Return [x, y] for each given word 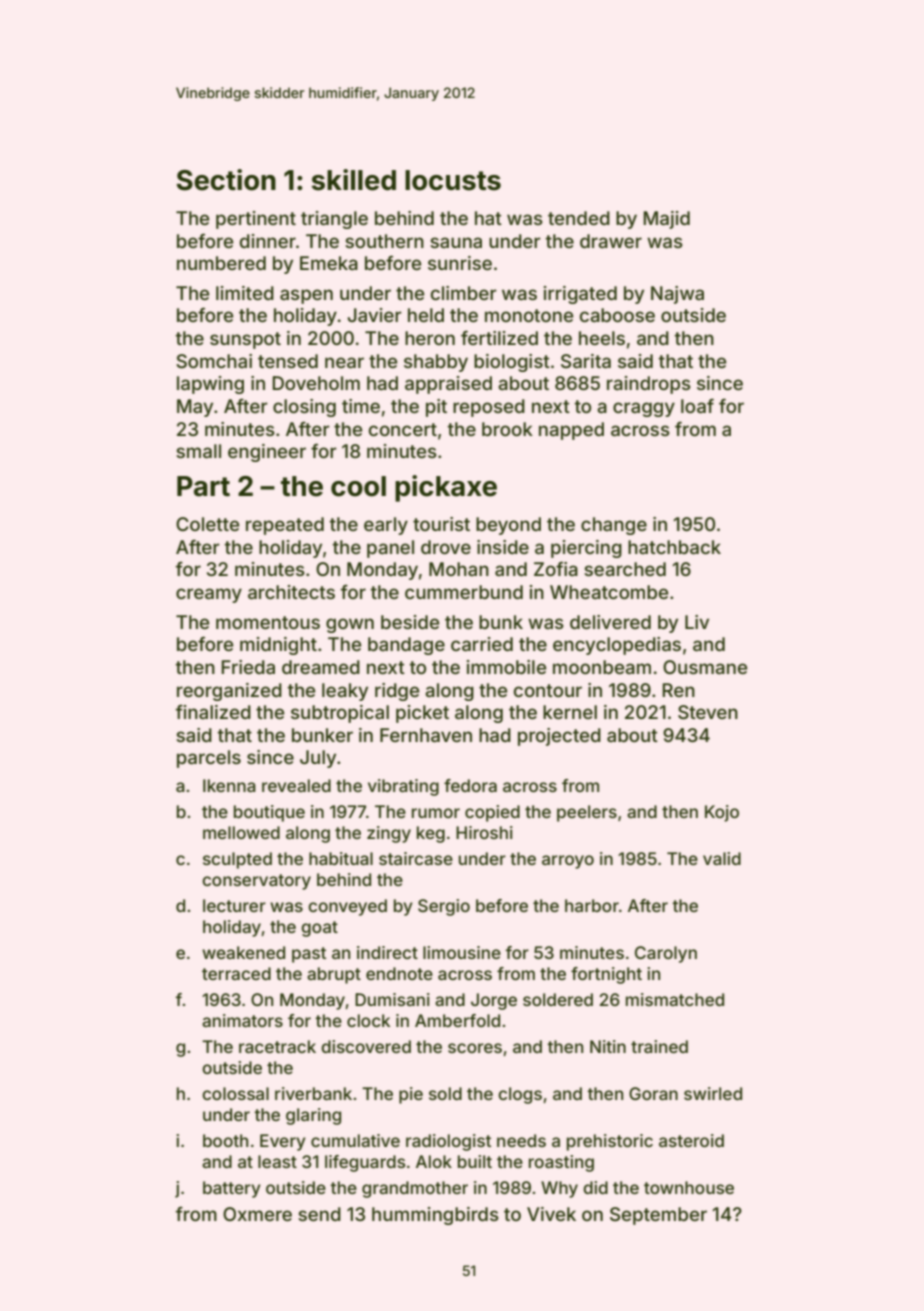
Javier [374, 315]
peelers [587, 813]
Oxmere [257, 1214]
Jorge [494, 1001]
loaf [697, 405]
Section [226, 180]
